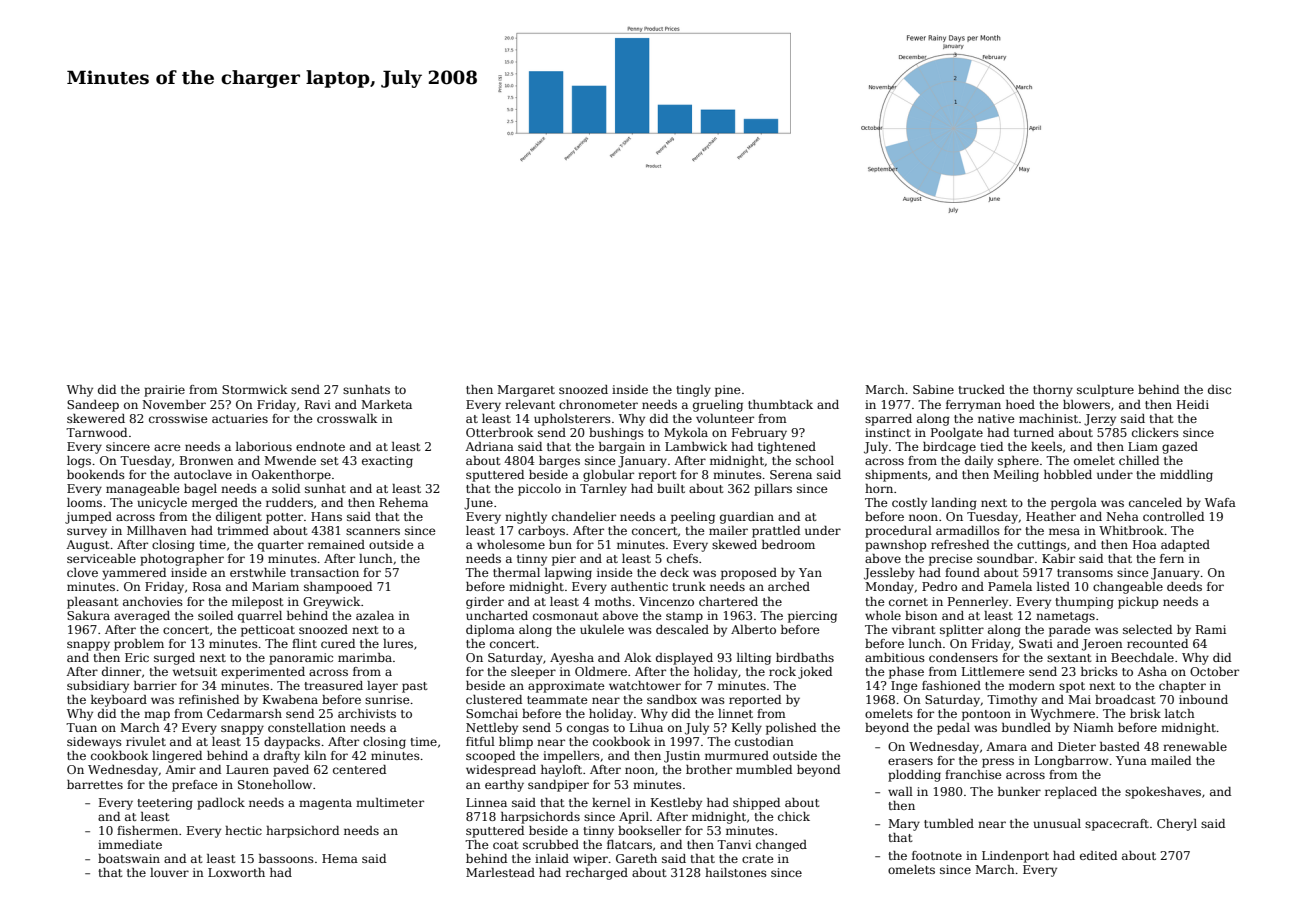 This screenshot has width=1308, height=924. Describe the element at coordinates (84, 502) in the screenshot. I see `looms` at that location.
